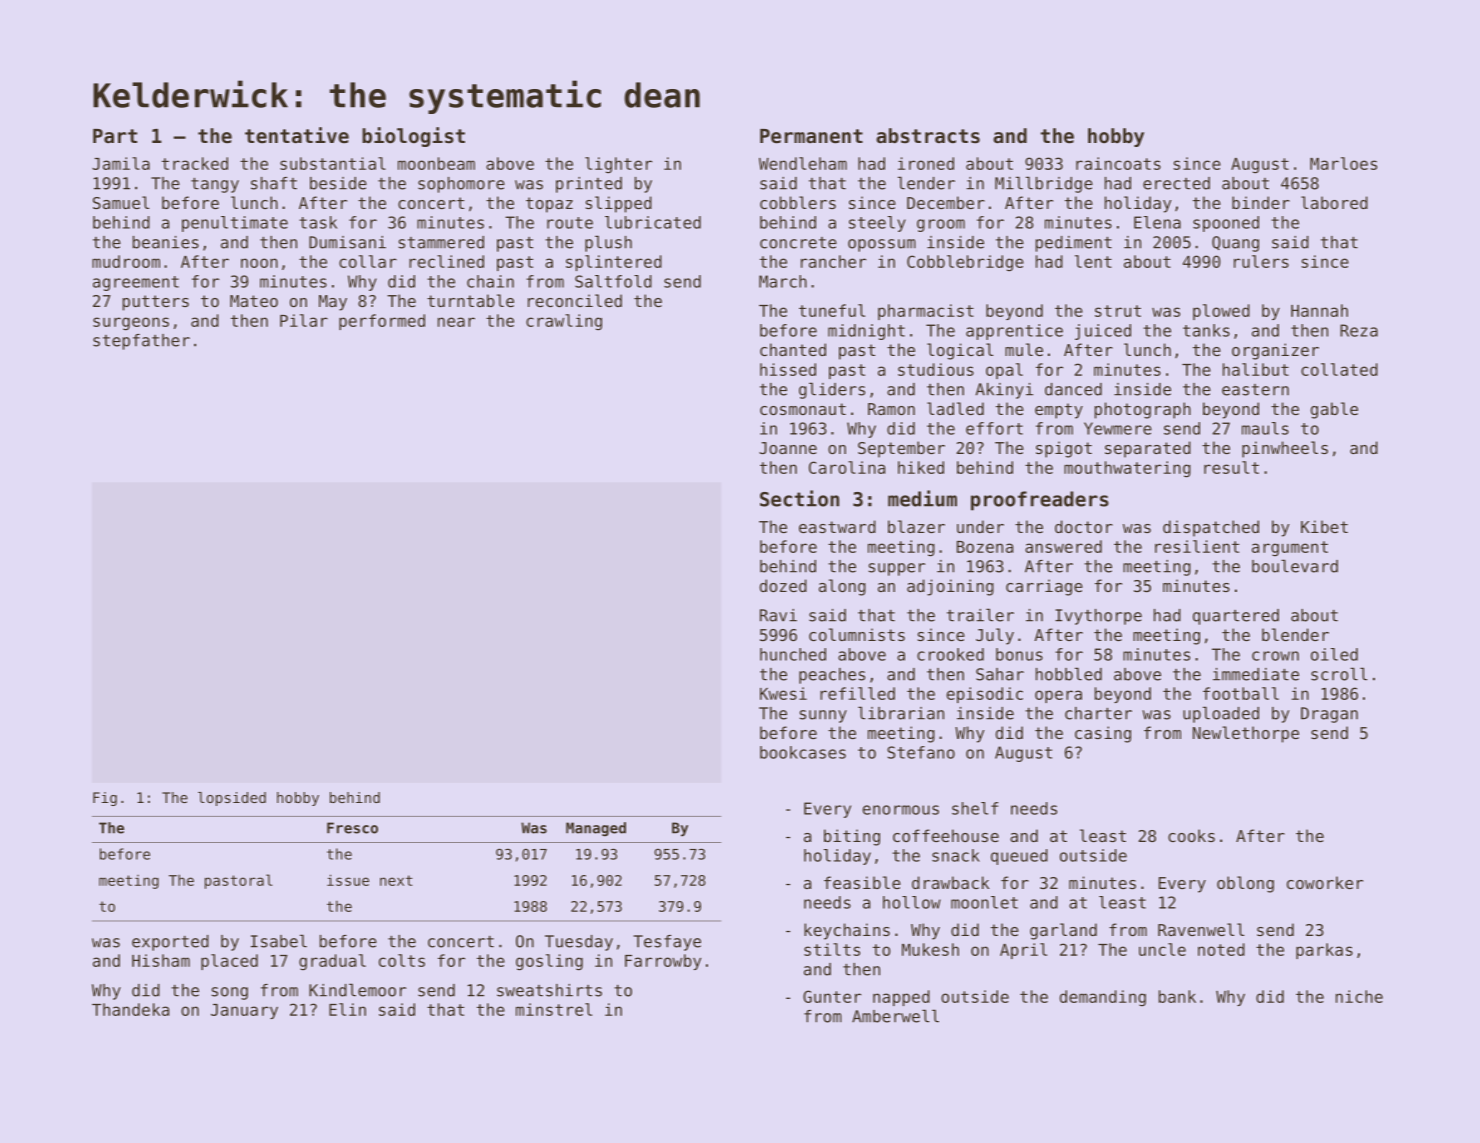 The image size is (1480, 1143). I want to click on colts, so click(402, 960).
